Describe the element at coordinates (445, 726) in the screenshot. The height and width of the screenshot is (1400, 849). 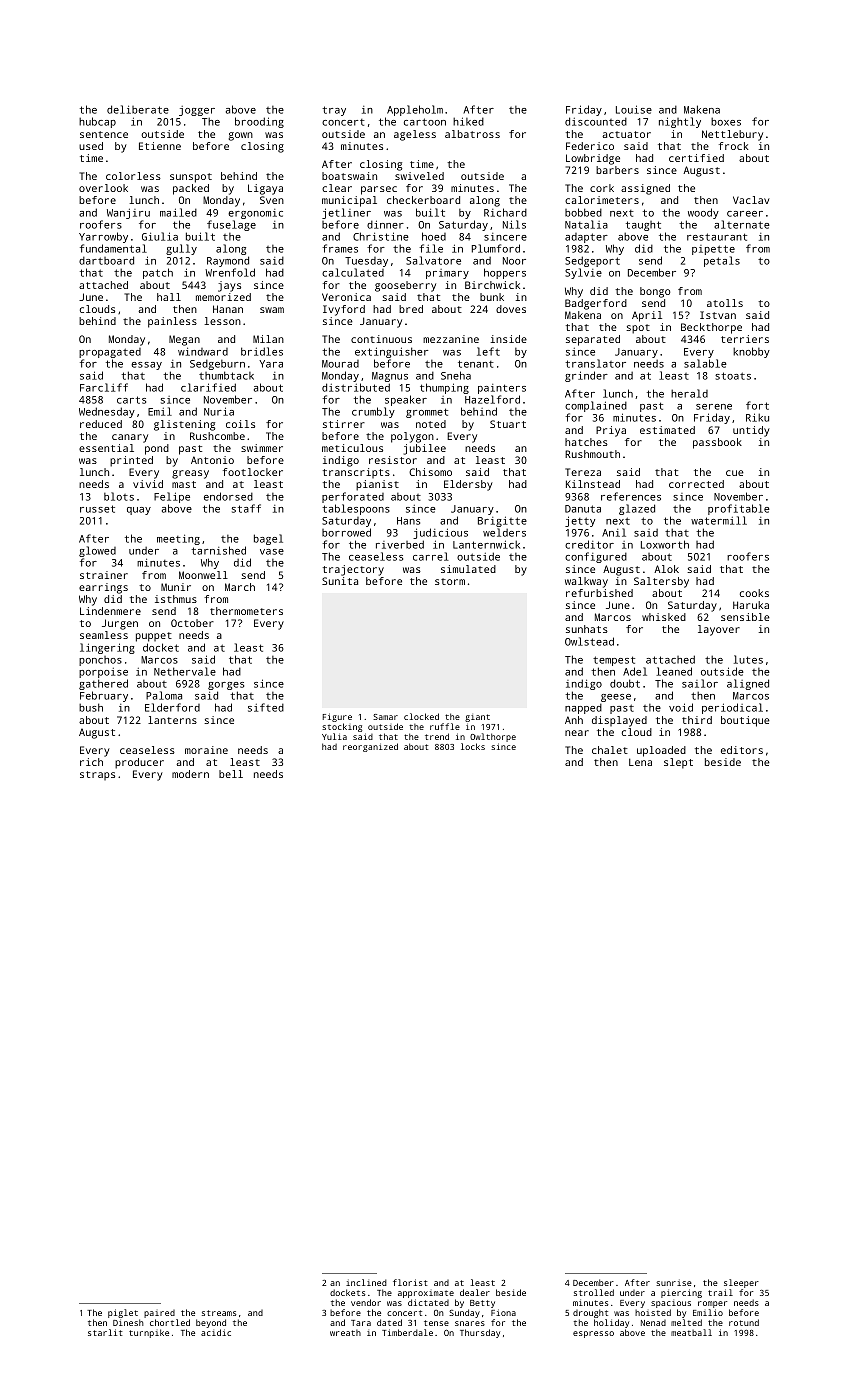
I see `ruffle` at that location.
